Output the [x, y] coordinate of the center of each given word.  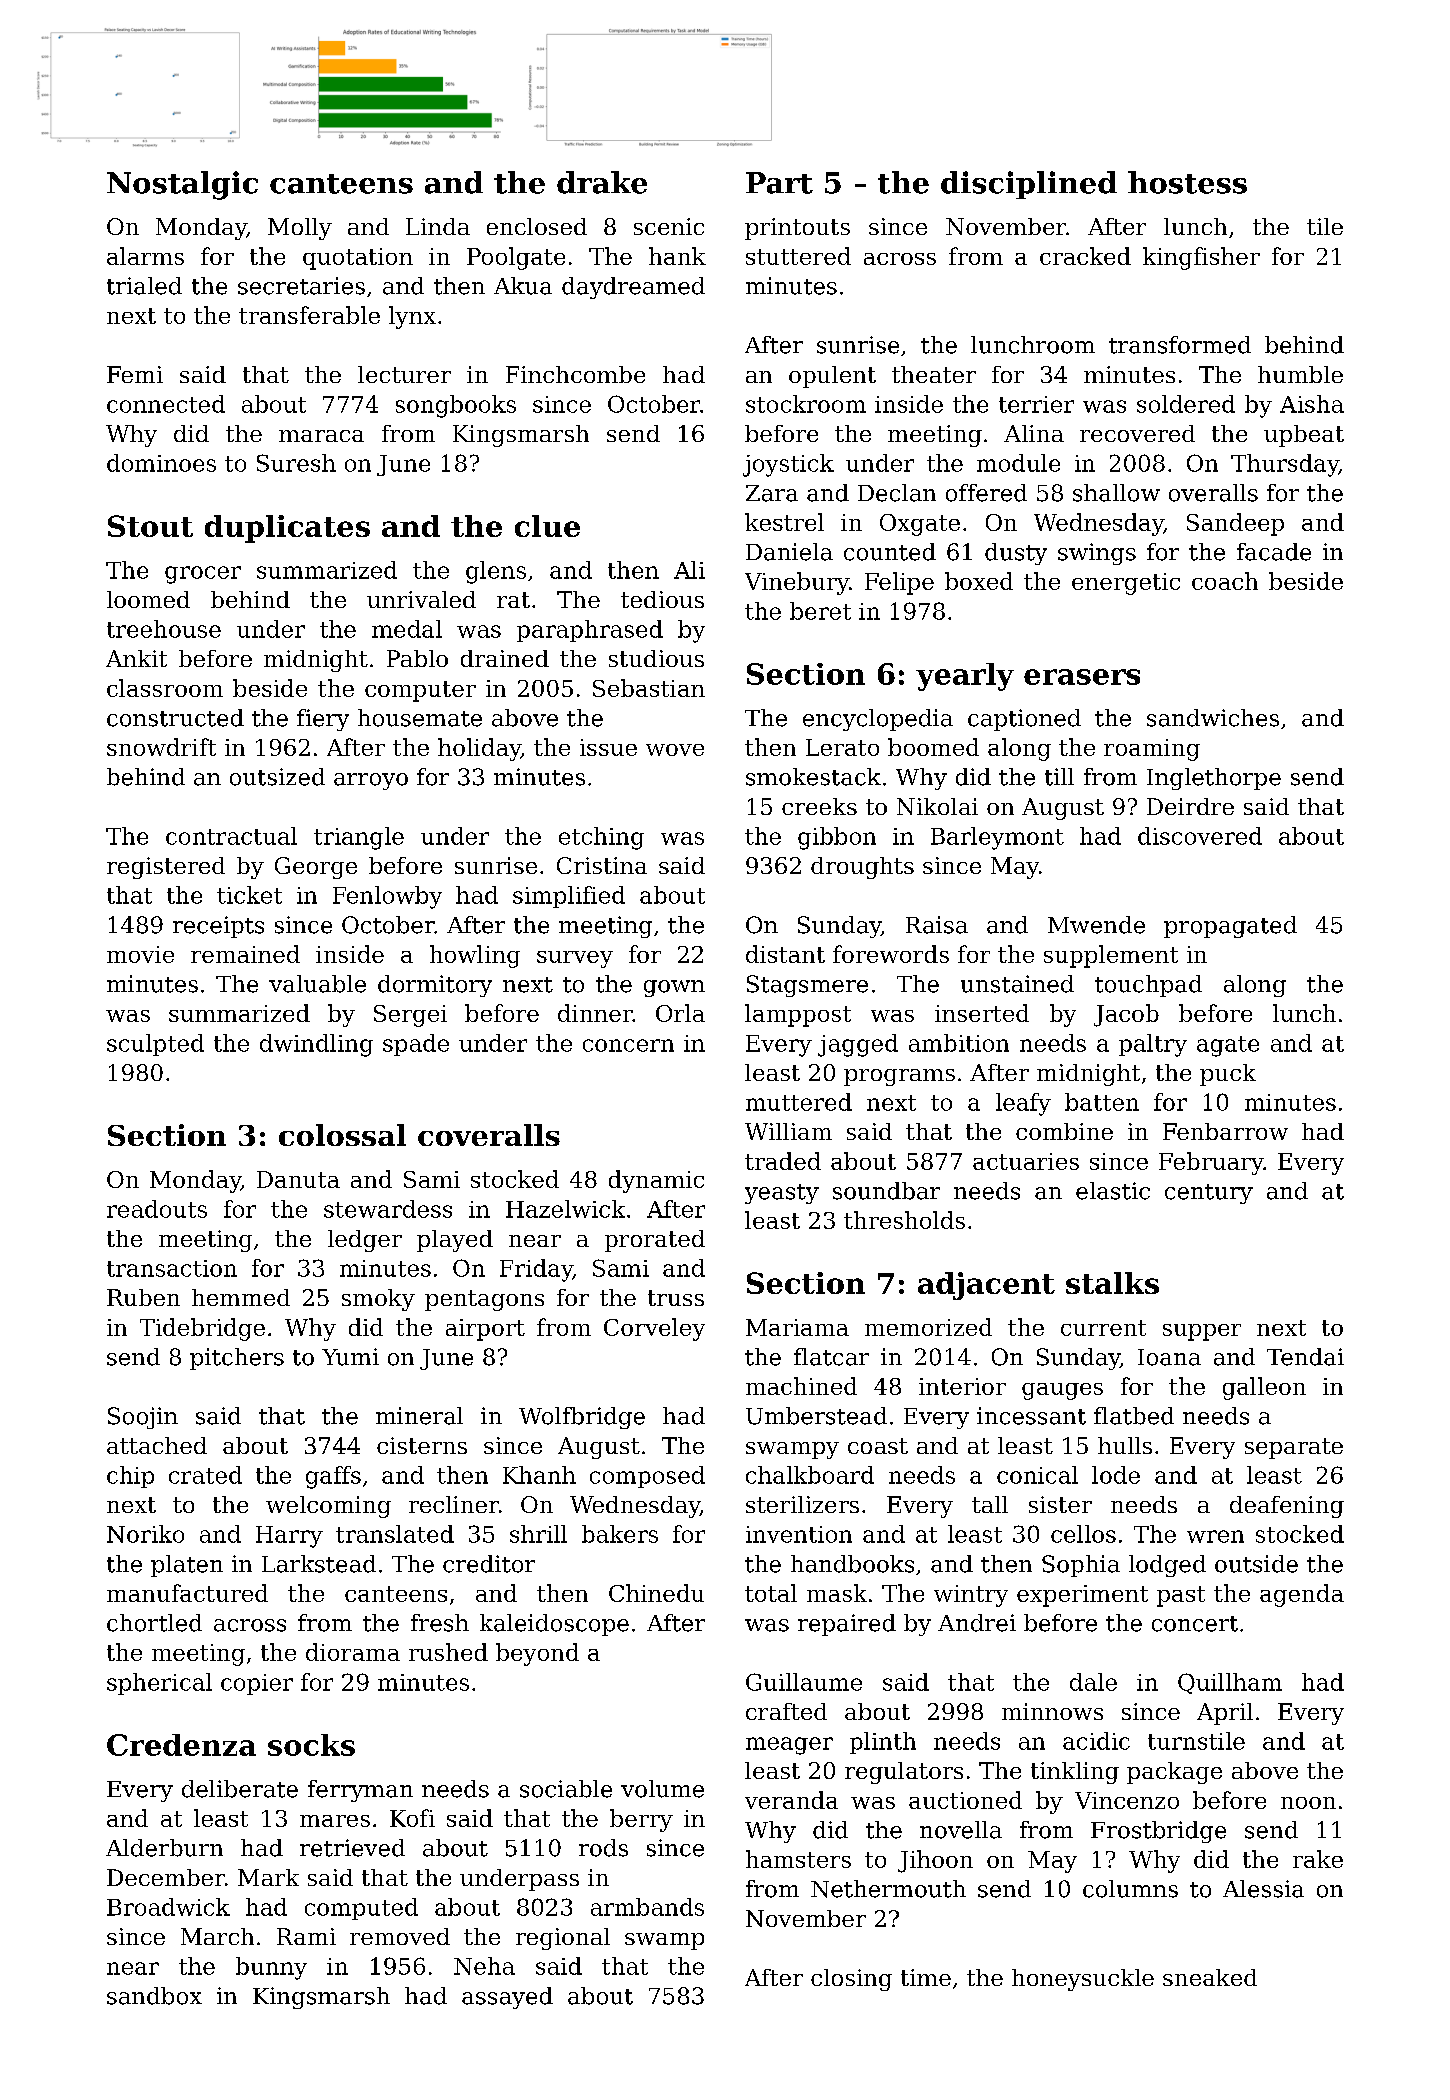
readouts [157, 1209]
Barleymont [997, 838]
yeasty [782, 1194]
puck [1228, 1075]
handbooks [852, 1564]
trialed [144, 286]
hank [677, 256]
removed [400, 1936]
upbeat [1304, 436]
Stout [150, 526]
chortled [154, 1623]
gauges [1062, 1391]
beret [820, 611]
